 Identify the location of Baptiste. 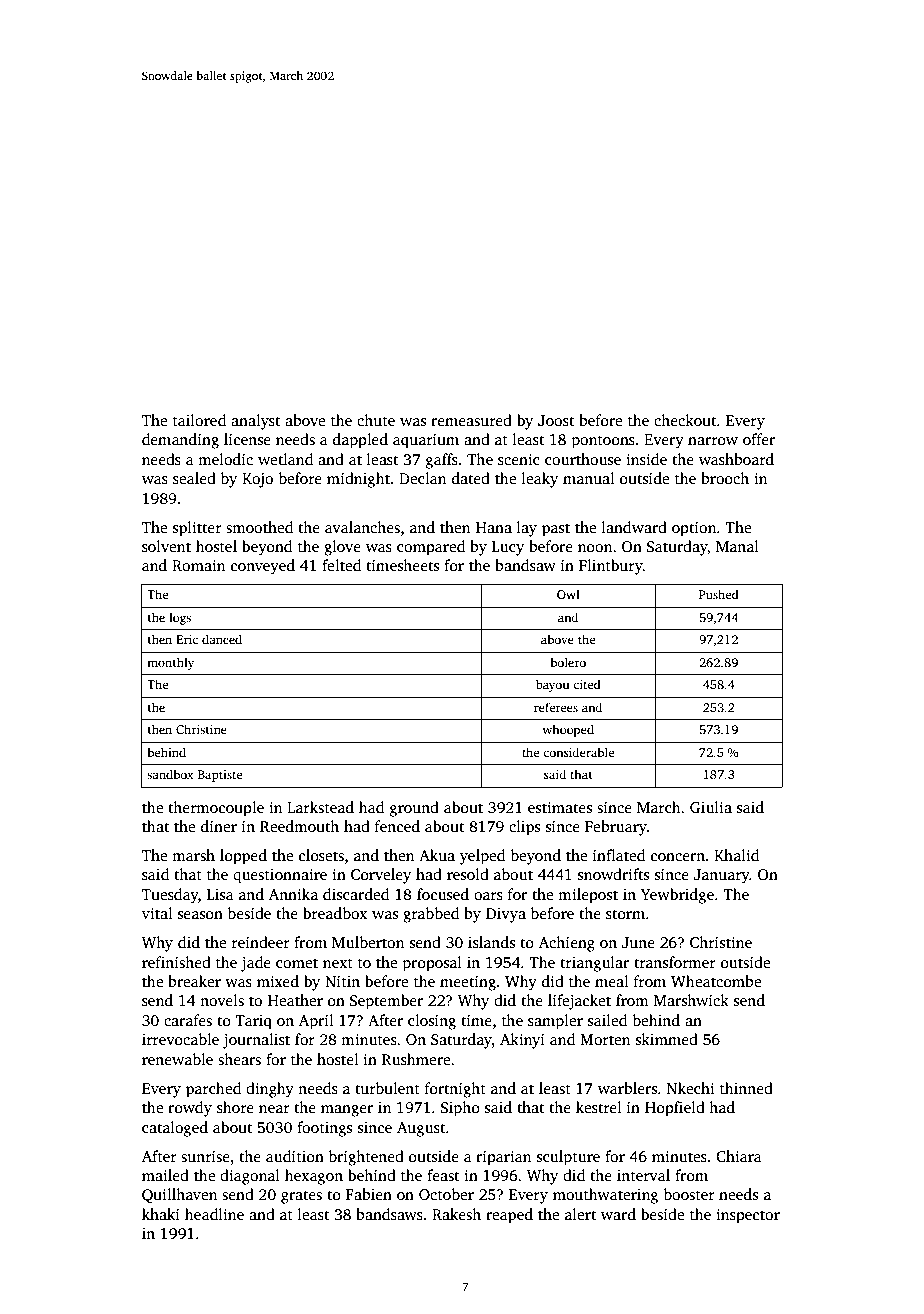
(220, 776).
